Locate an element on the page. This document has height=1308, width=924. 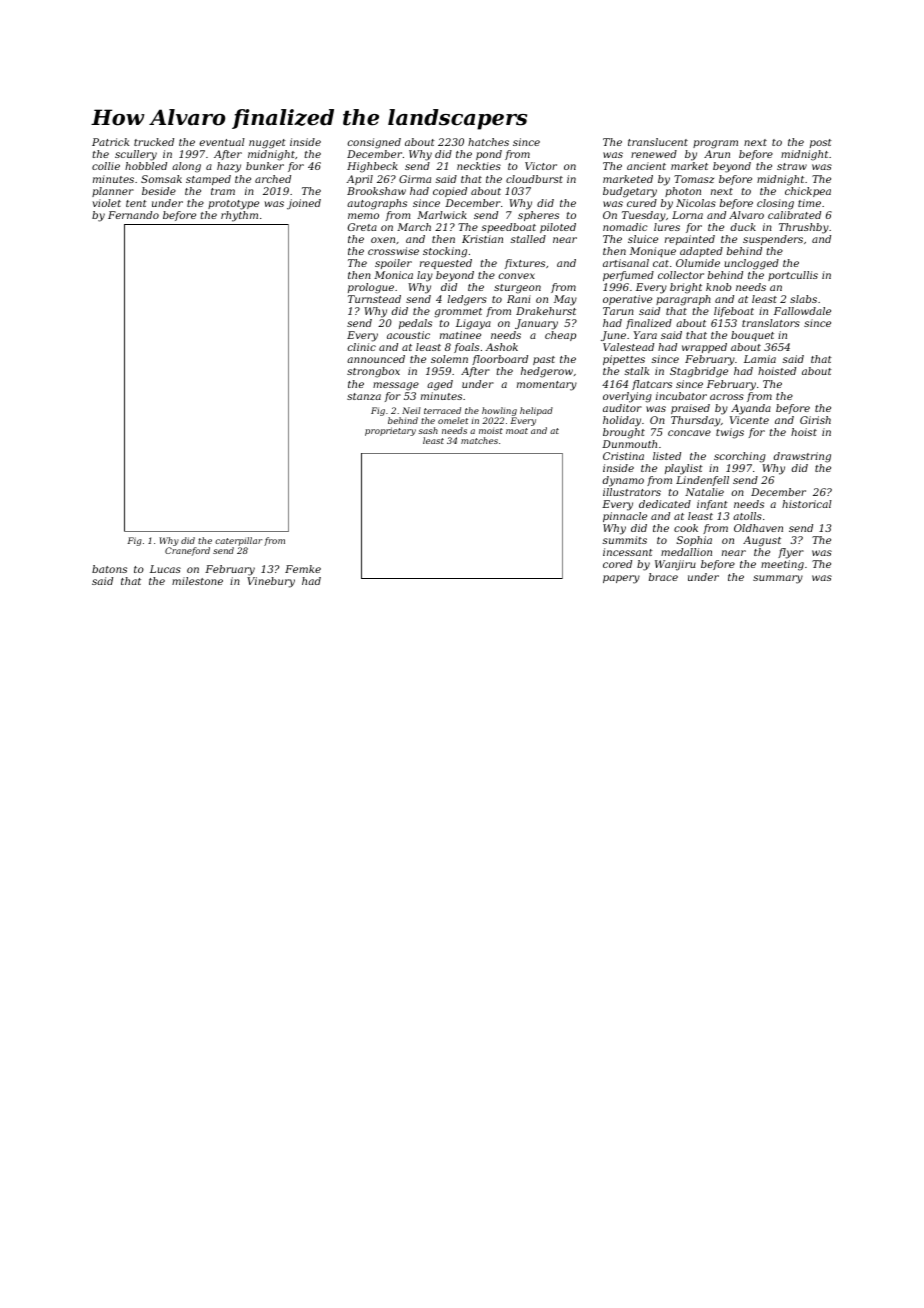
hatches is located at coordinates (488, 142).
